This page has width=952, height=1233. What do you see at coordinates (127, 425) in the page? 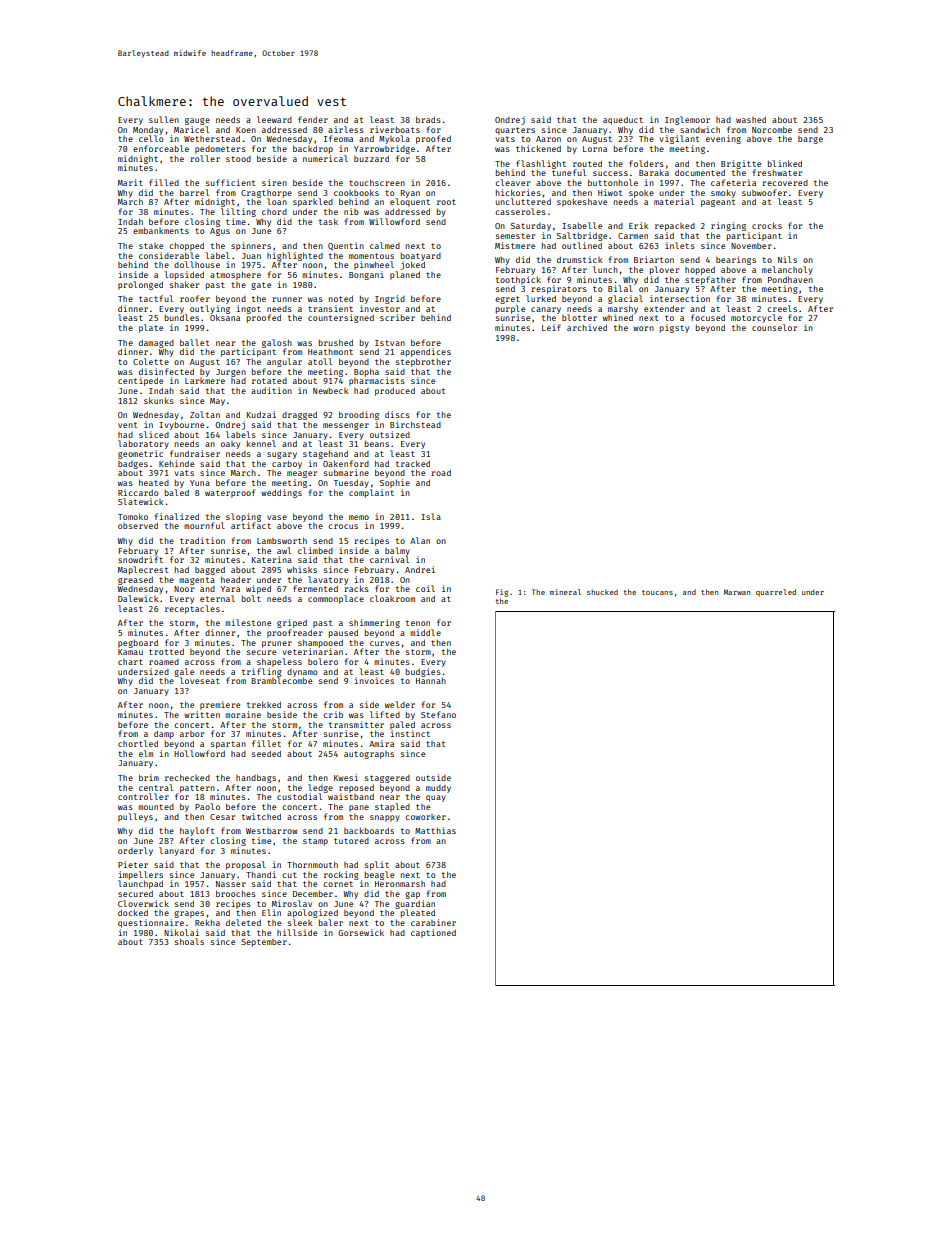
I see `vent` at bounding box center [127, 425].
